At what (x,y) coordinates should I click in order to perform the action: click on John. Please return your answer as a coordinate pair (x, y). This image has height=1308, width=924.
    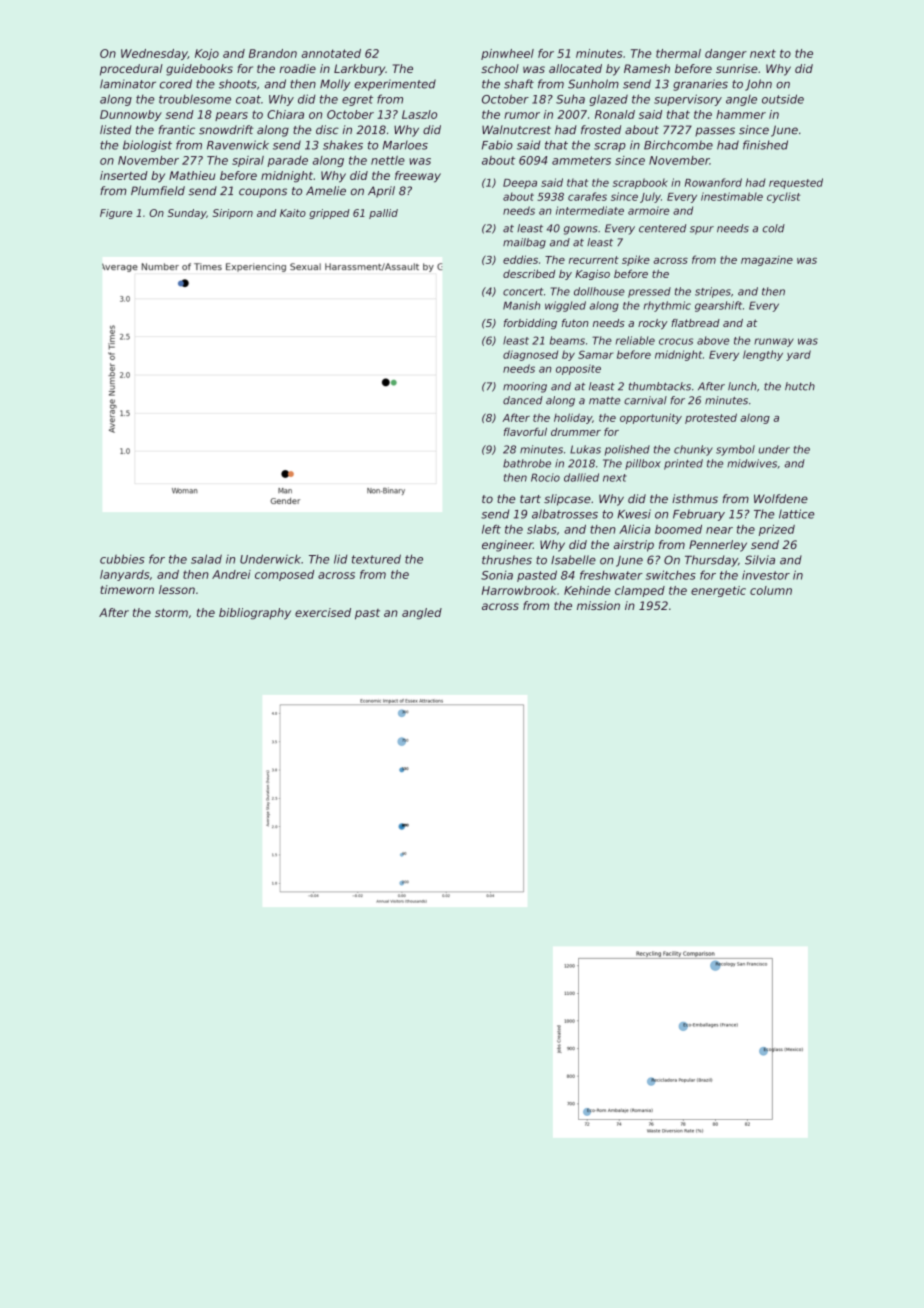
    Looking at the image, I should click on (758, 85).
